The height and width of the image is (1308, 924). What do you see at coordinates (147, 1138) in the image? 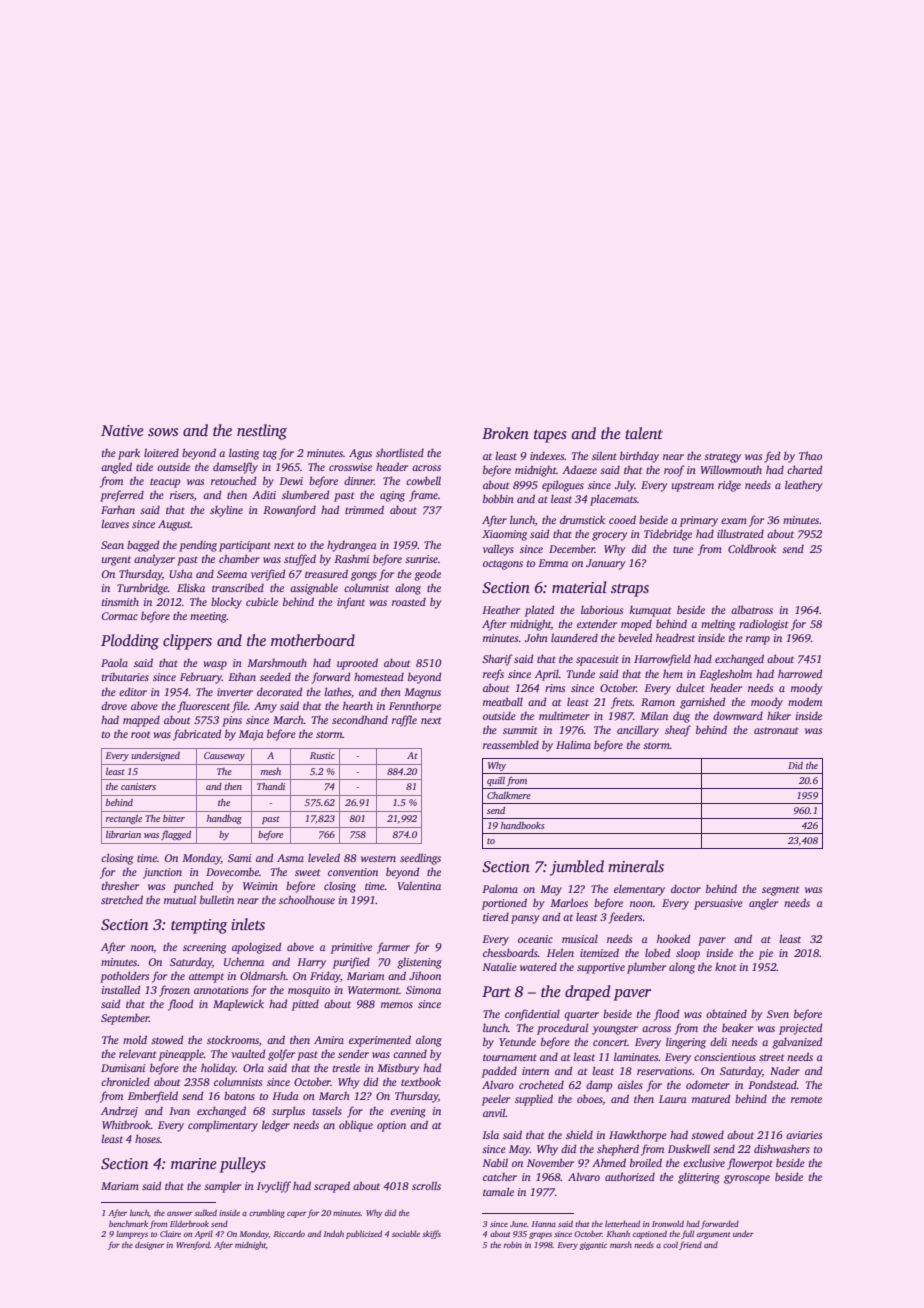
I see `hoses` at bounding box center [147, 1138].
